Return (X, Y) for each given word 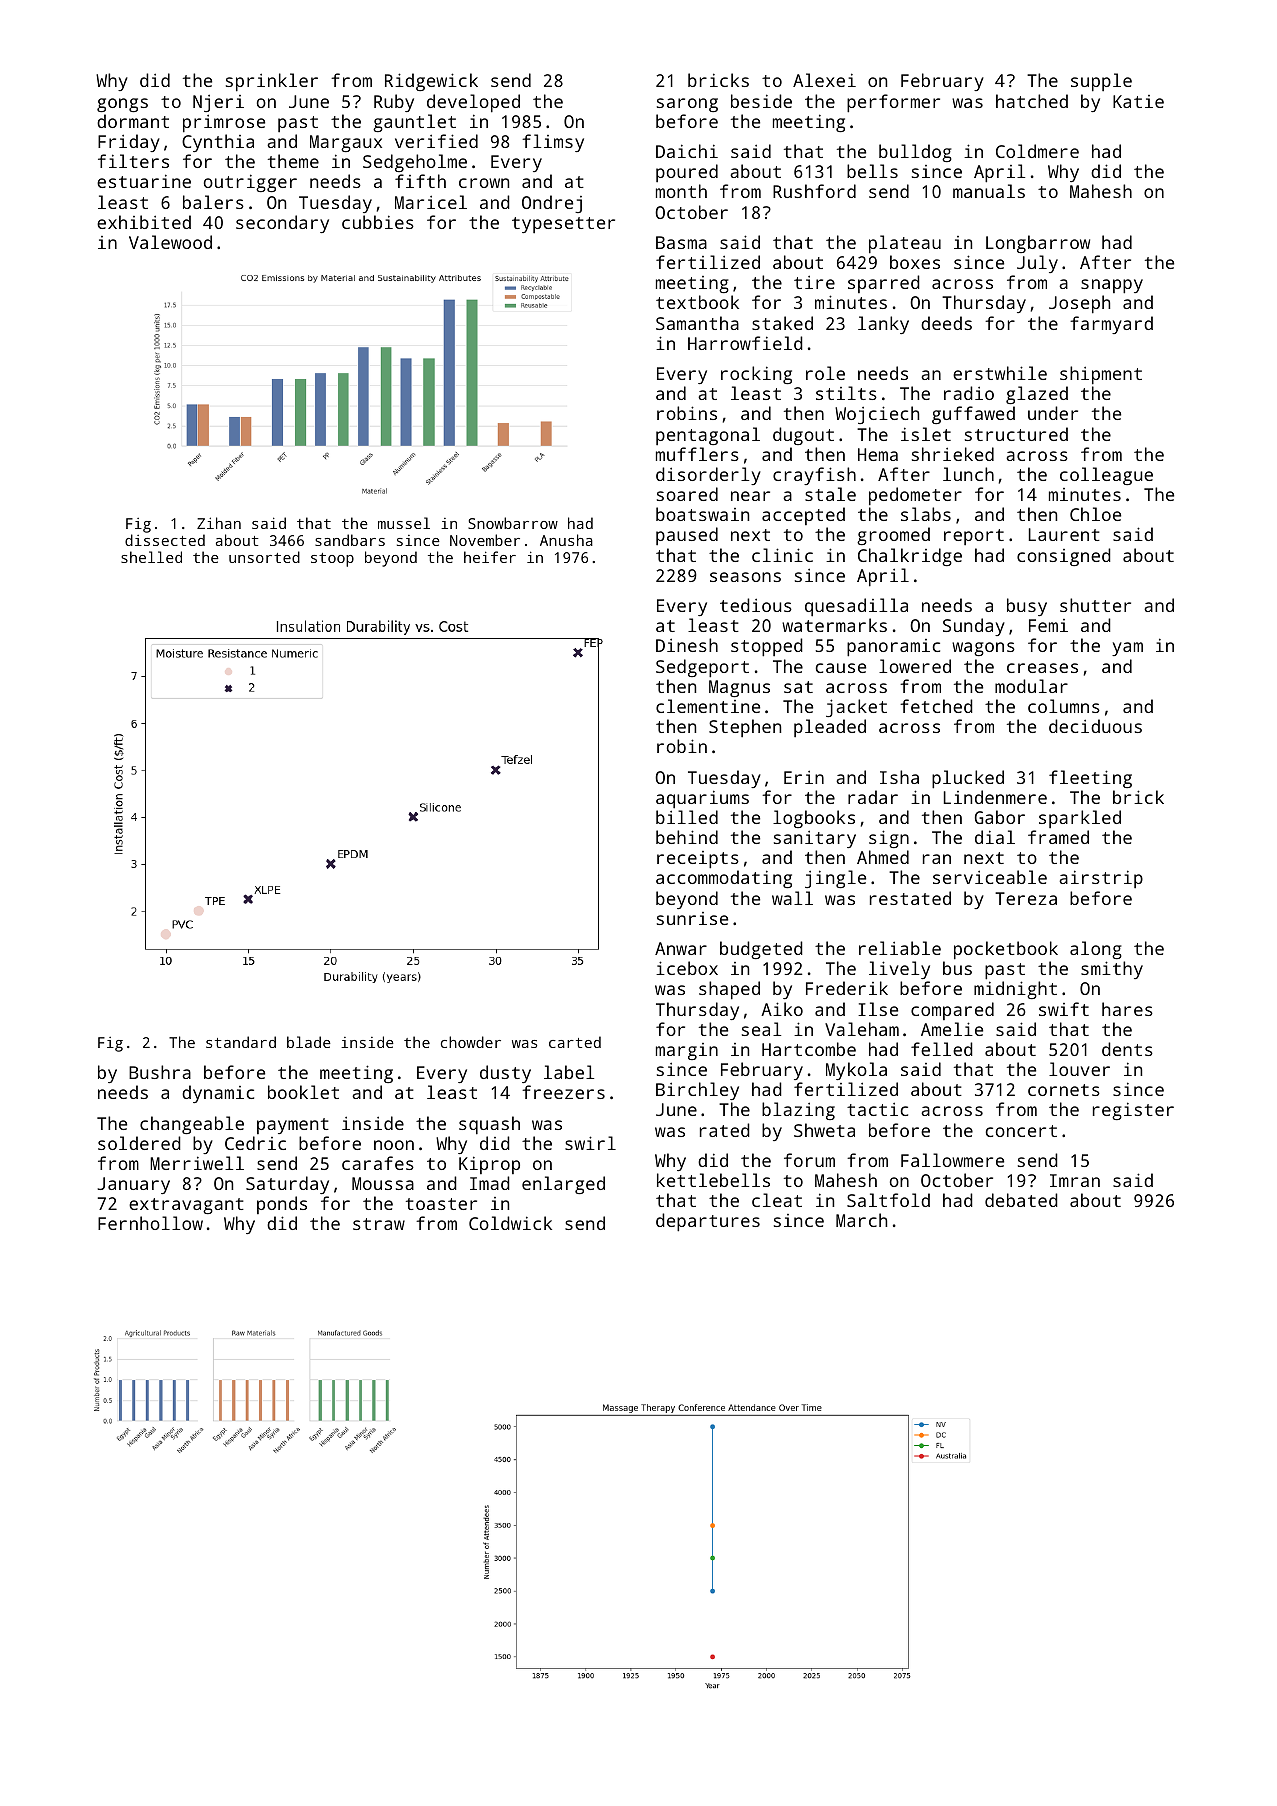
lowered (915, 666)
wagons (983, 649)
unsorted (264, 557)
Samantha (697, 323)
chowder (471, 1042)
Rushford (814, 191)
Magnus (739, 688)
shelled (151, 557)
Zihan (219, 523)
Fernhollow (150, 1223)
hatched (1032, 101)
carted (575, 1042)
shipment (1101, 375)
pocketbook (1006, 950)
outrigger (250, 183)
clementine (708, 706)
